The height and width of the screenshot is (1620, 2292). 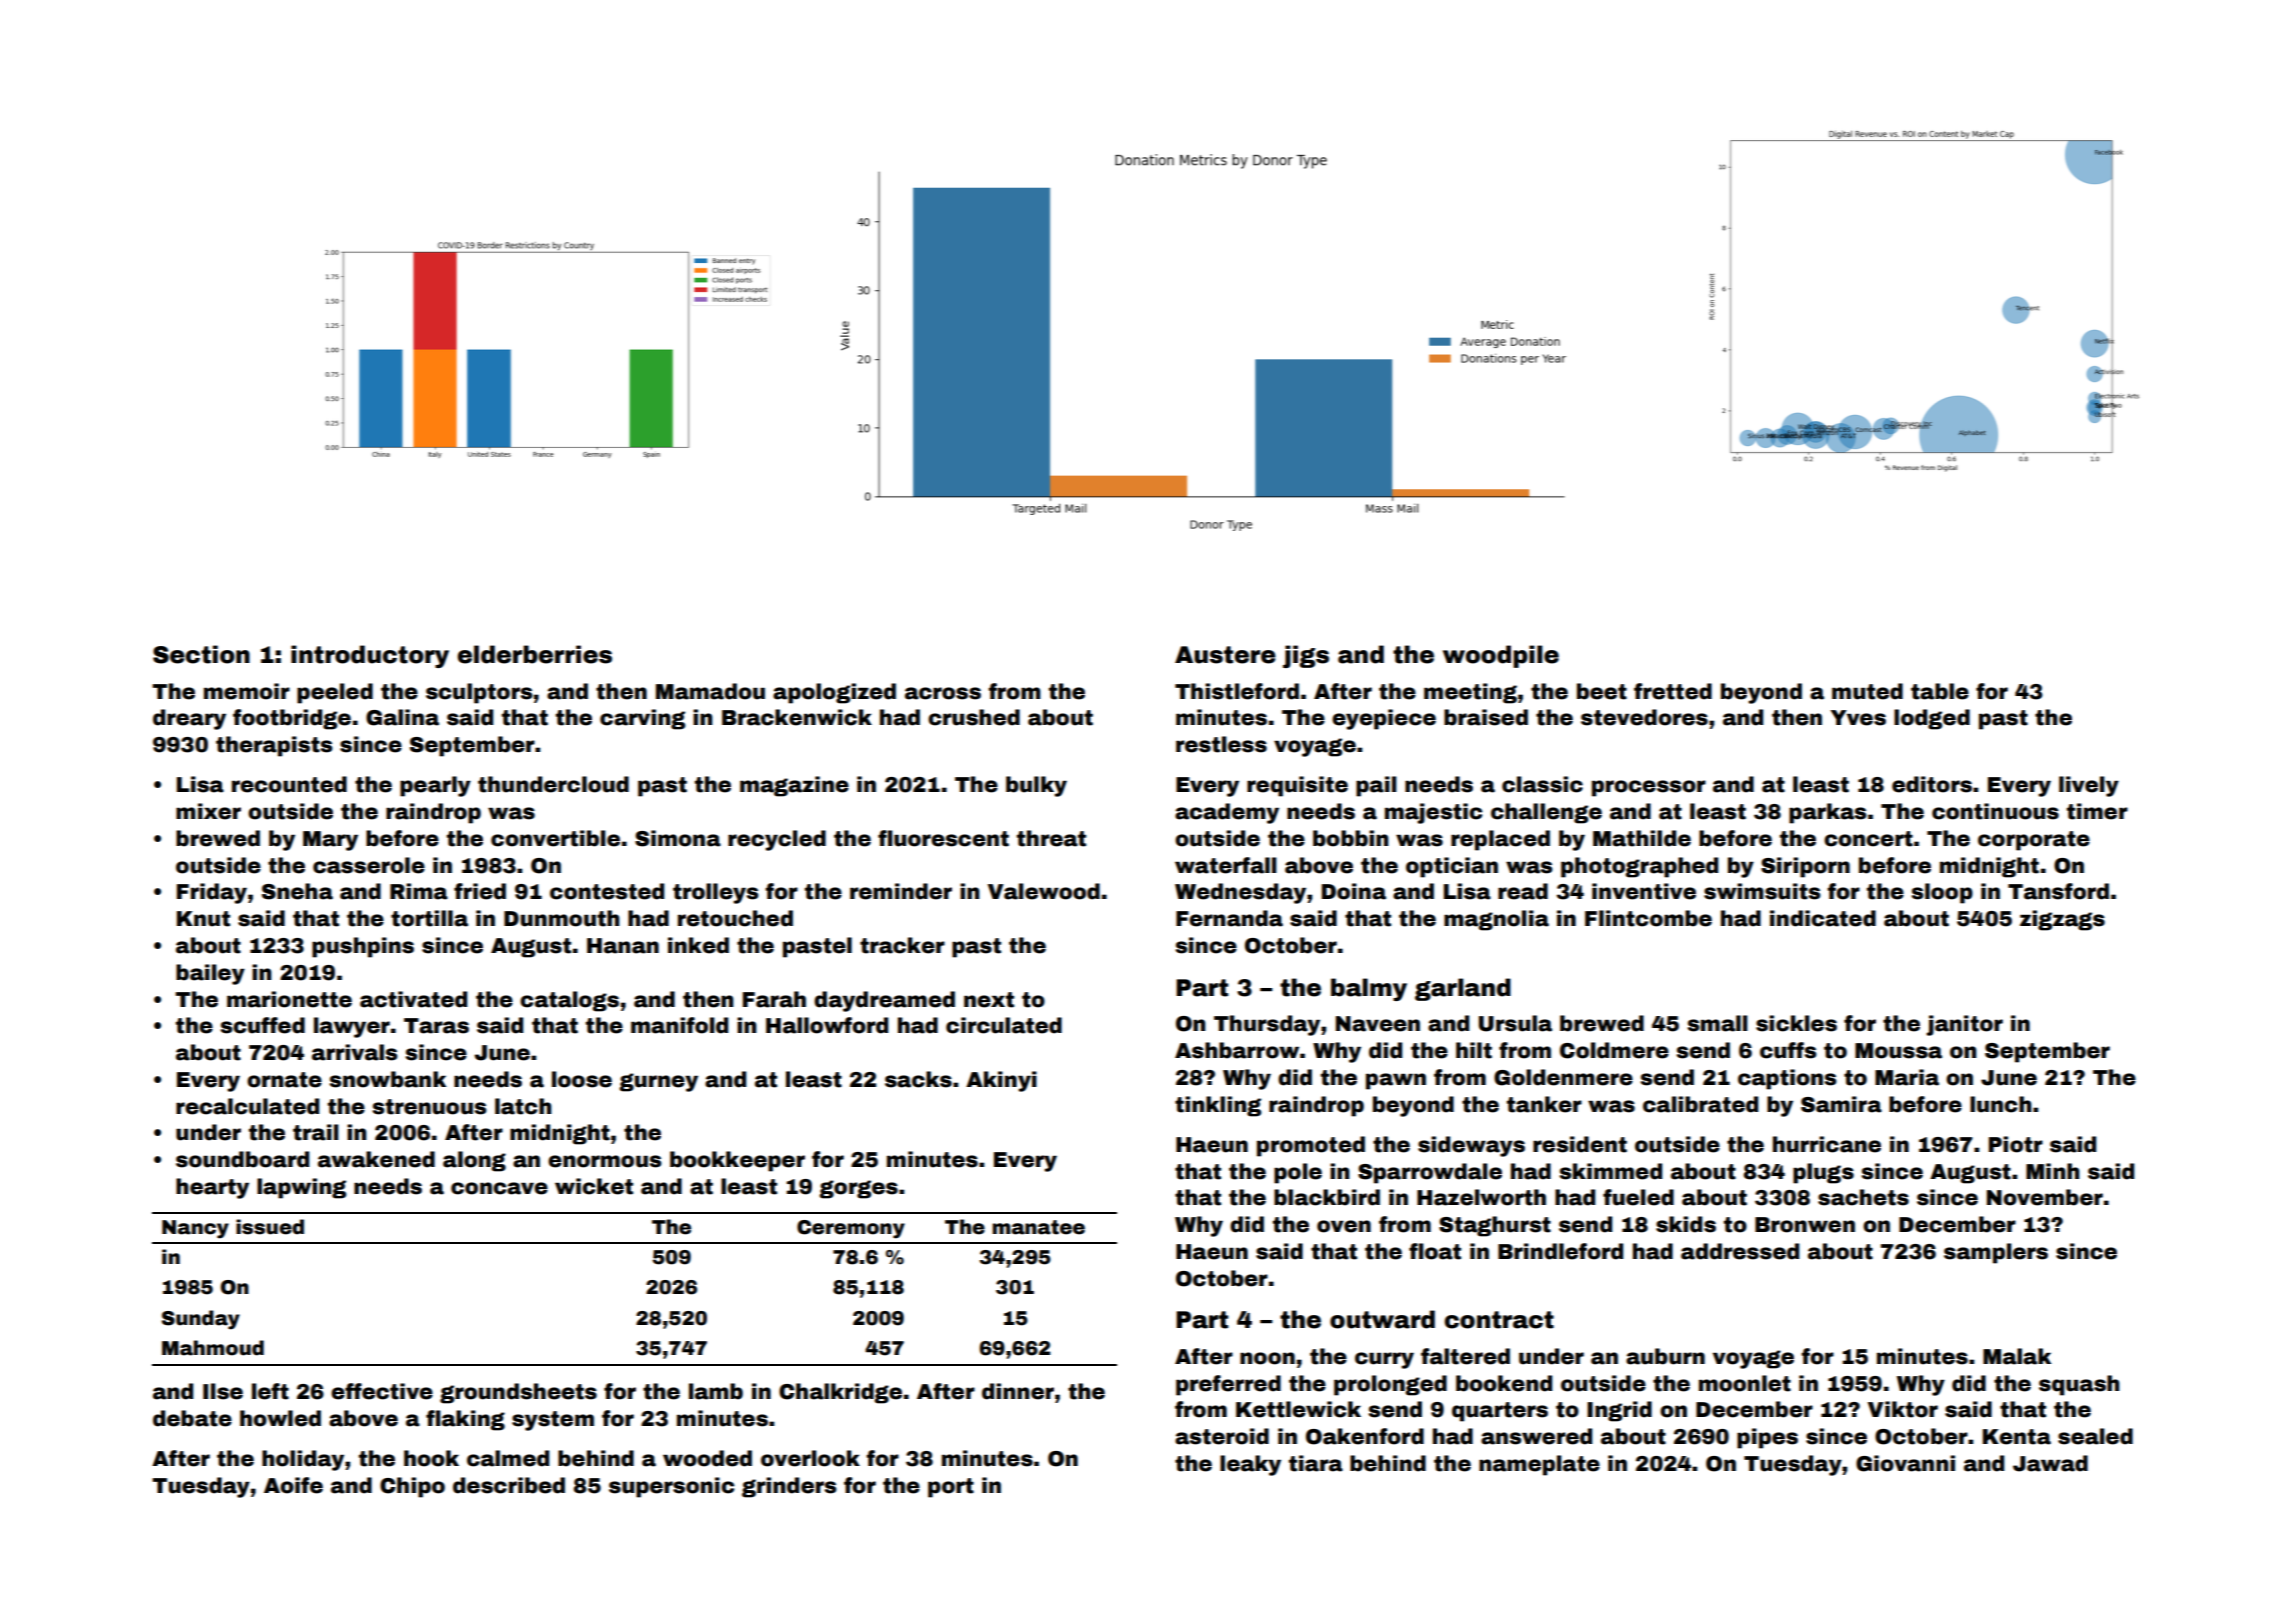 What do you see at coordinates (382, 1391) in the screenshot?
I see `effective` at bounding box center [382, 1391].
